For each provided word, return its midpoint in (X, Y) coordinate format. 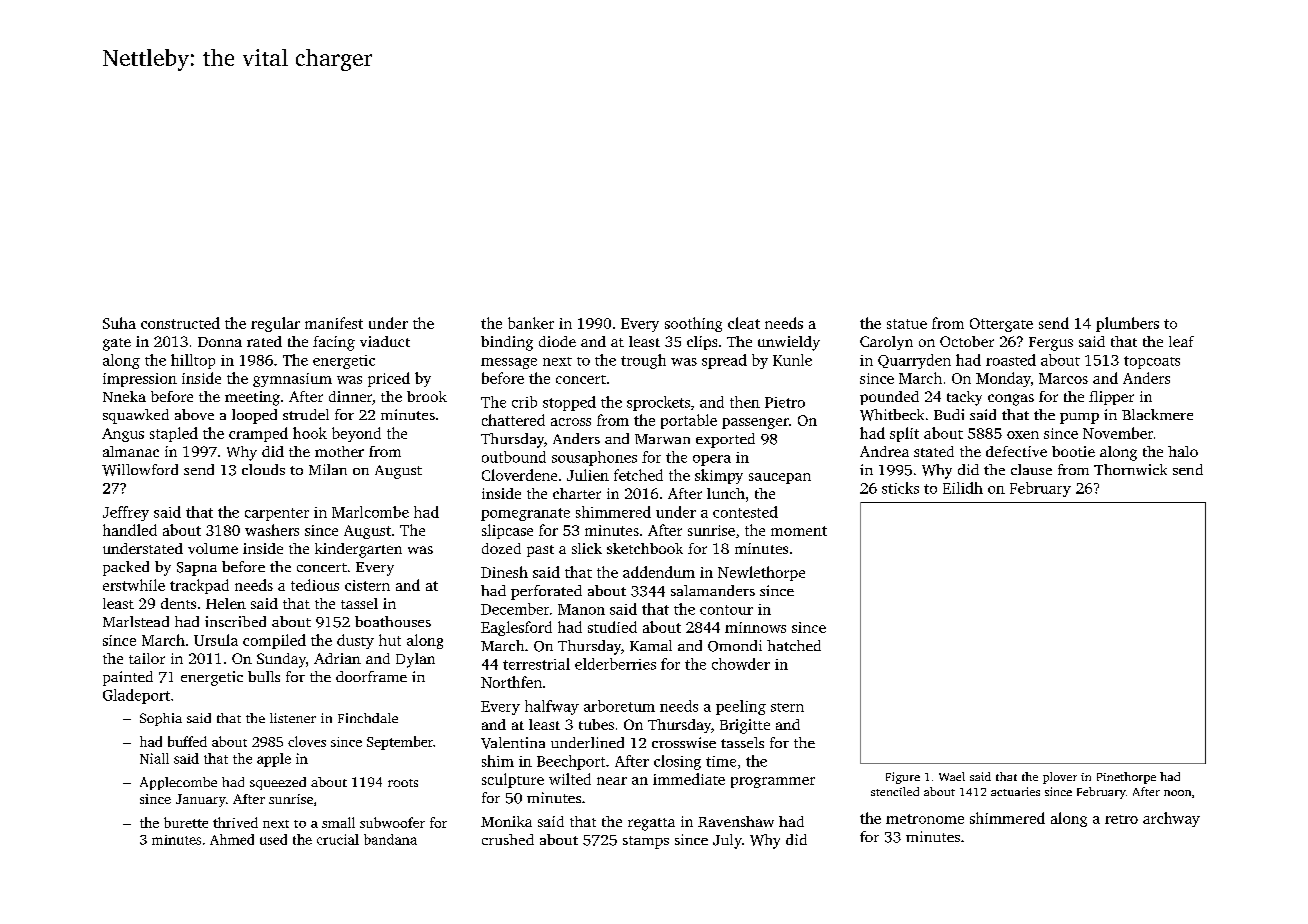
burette (186, 822)
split (904, 434)
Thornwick (1130, 469)
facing (334, 343)
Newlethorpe (761, 573)
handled (130, 530)
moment (799, 531)
